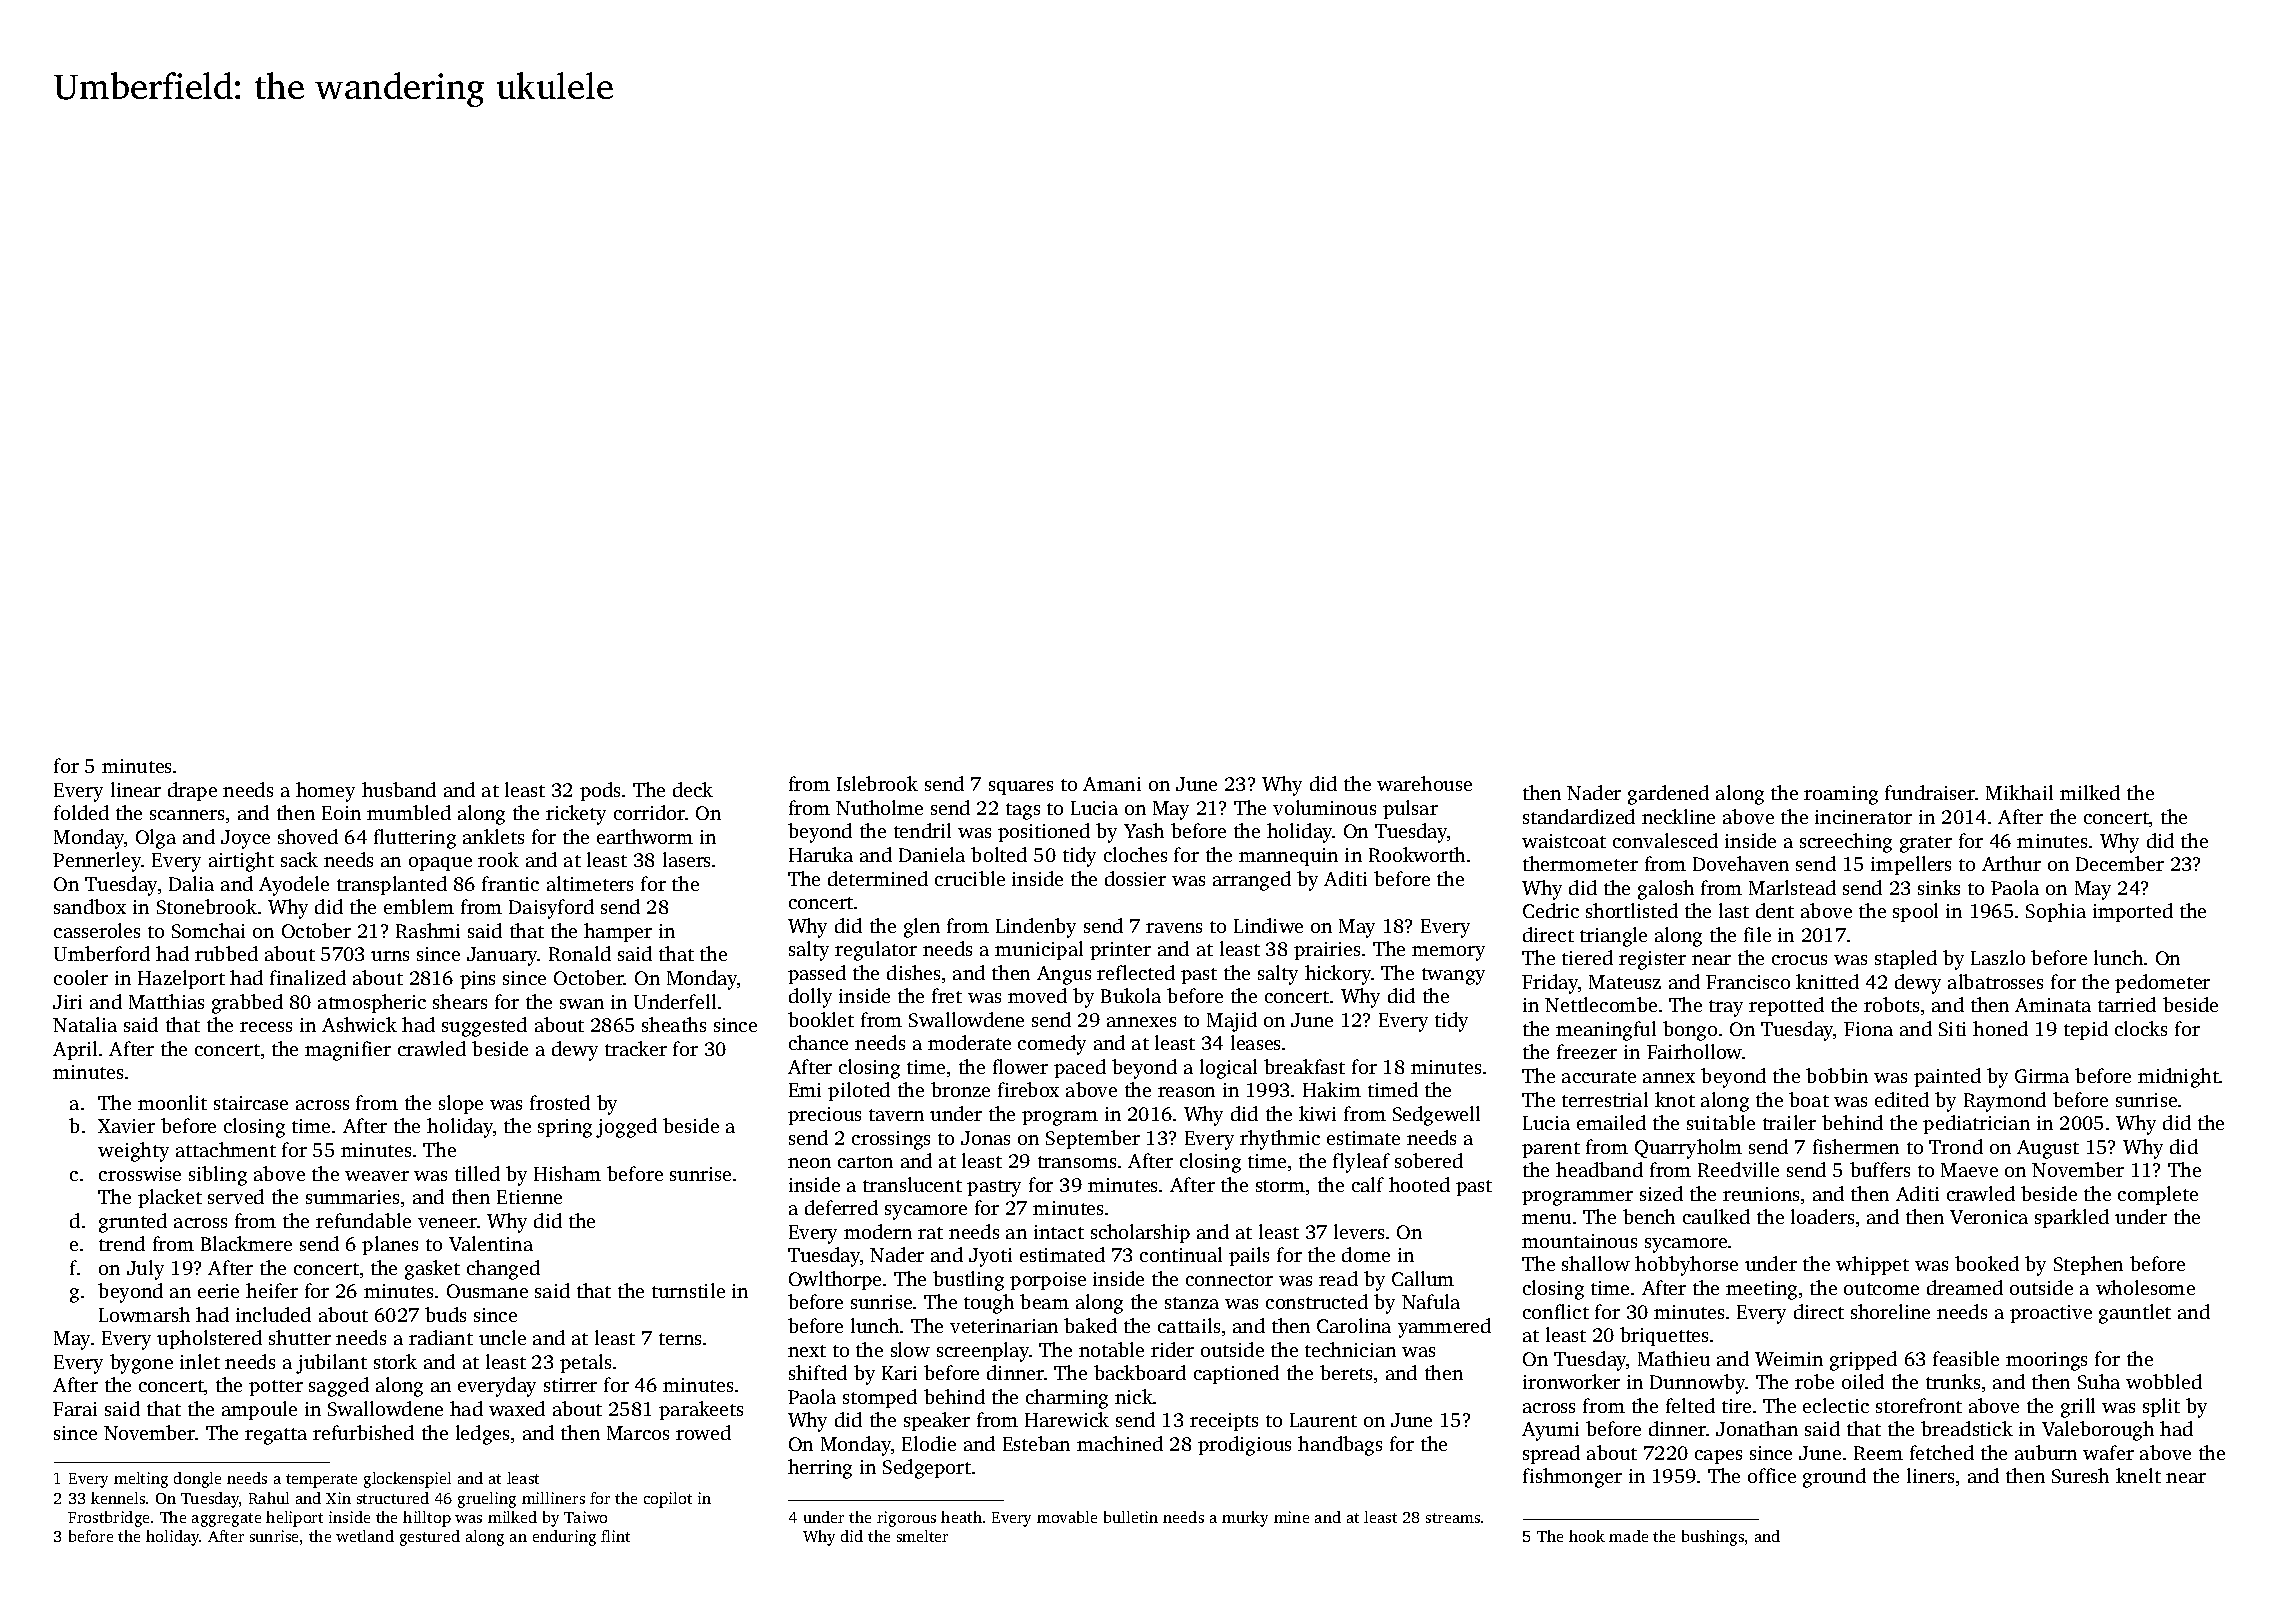 Image resolution: width=2282 pixels, height=1614 pixels. Describe the element at coordinates (1995, 981) in the screenshot. I see `albatrosses` at that location.
